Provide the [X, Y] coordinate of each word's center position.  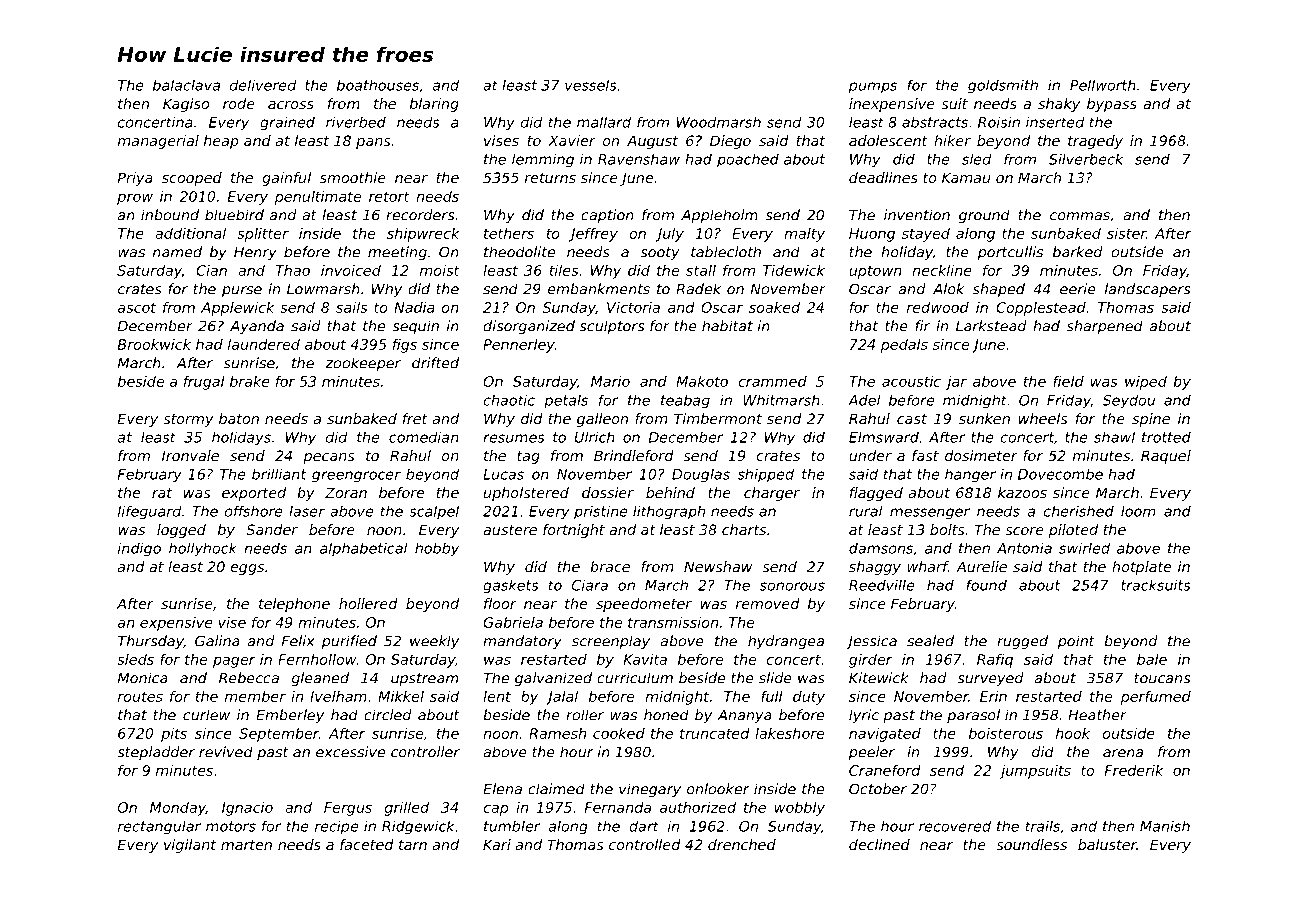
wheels [1043, 418]
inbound [170, 215]
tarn [413, 845]
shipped [766, 475]
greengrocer [356, 476]
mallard [604, 122]
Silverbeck [1086, 159]
